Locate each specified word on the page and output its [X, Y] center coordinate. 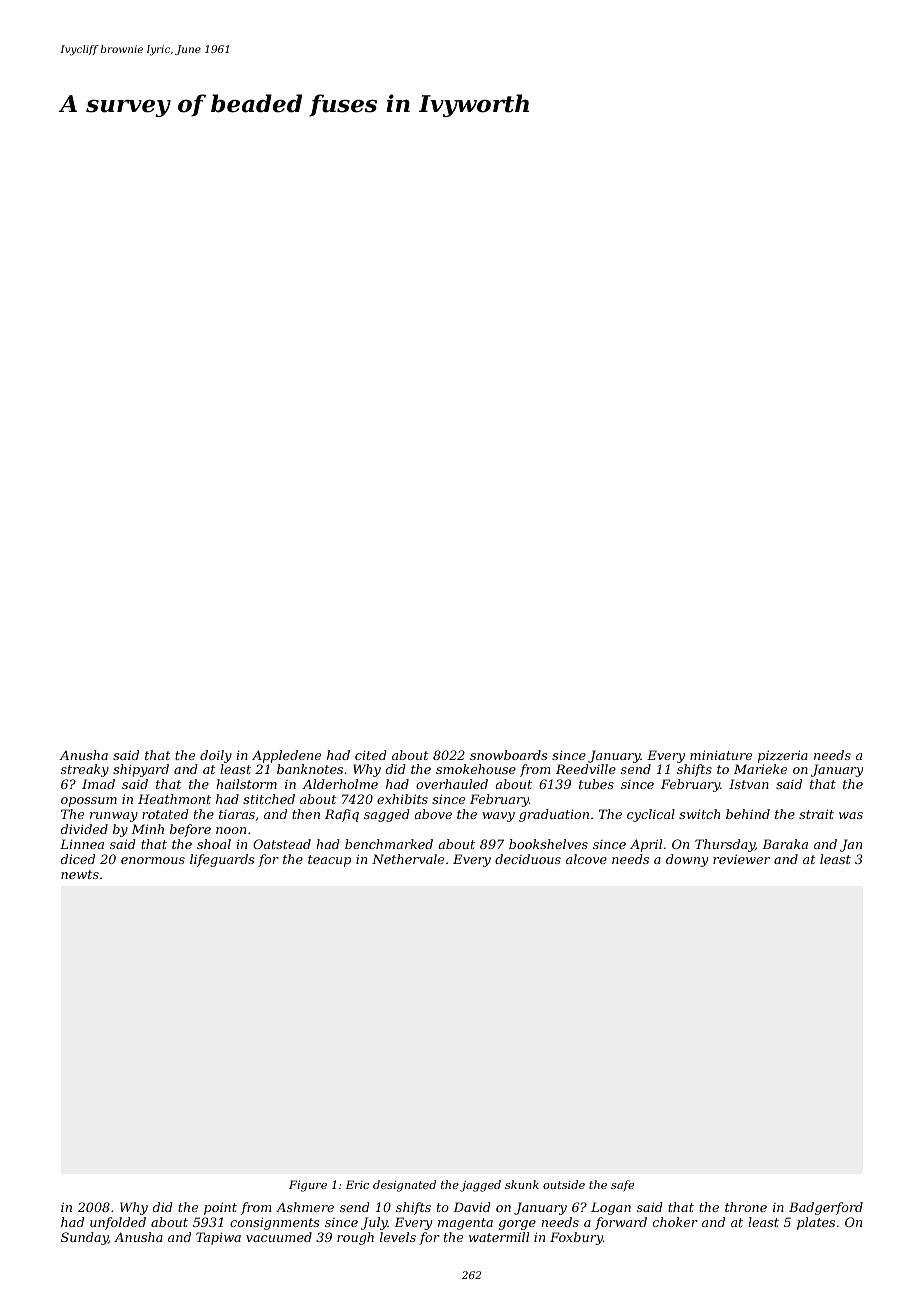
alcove [586, 859]
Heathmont [174, 799]
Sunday [84, 1238]
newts [80, 874]
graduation [554, 815]
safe [622, 1186]
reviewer [741, 859]
